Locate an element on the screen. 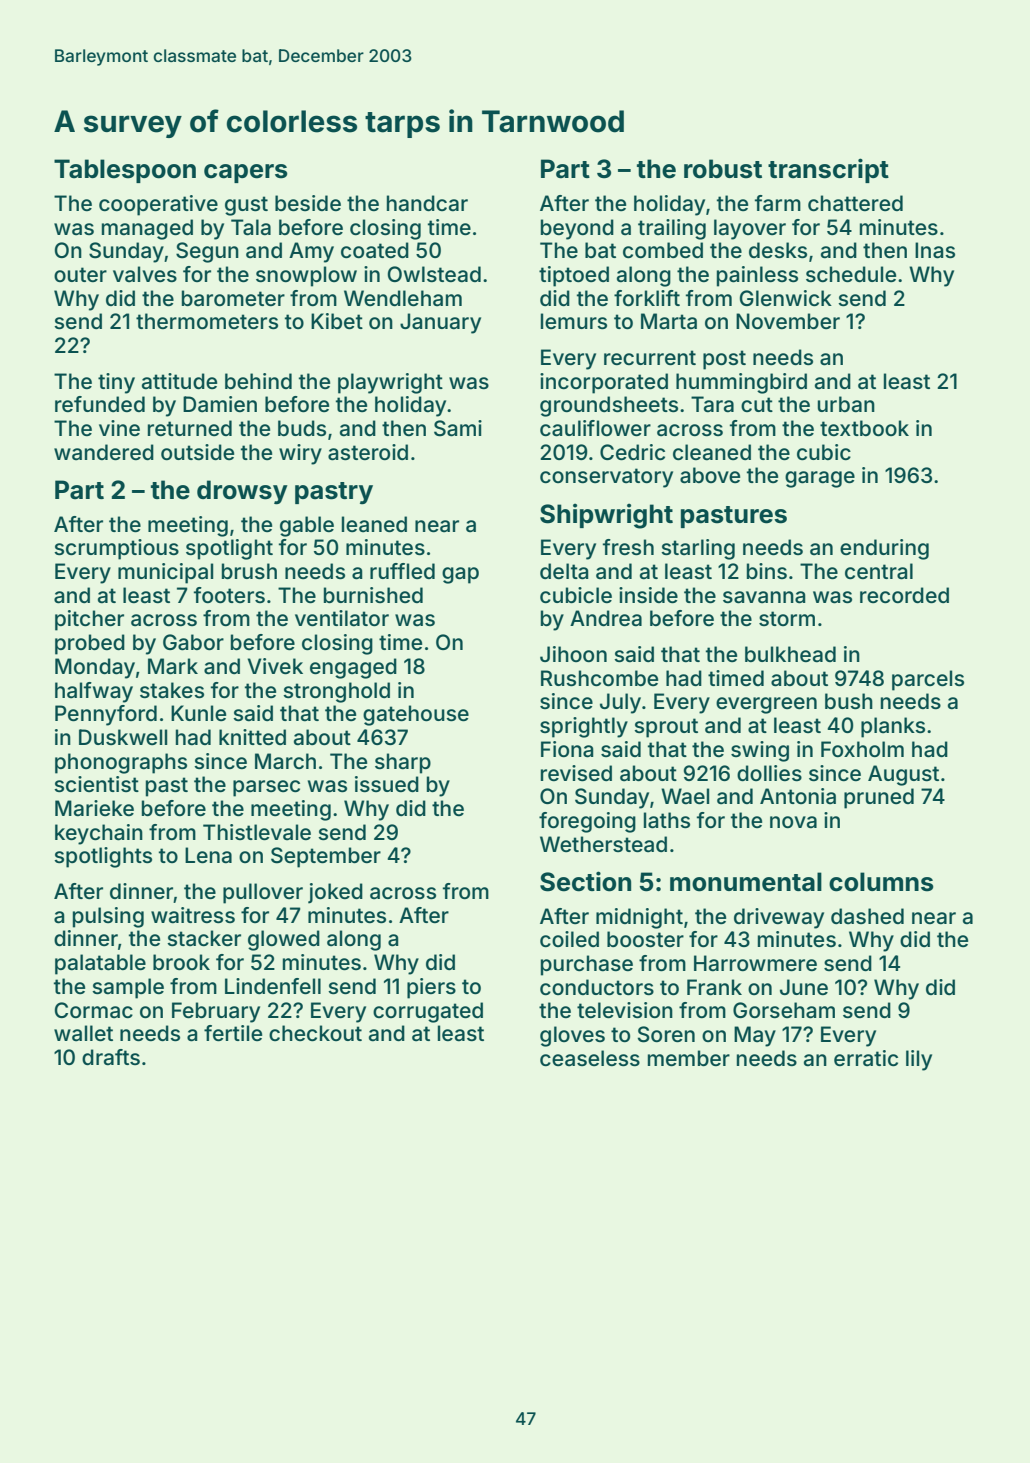 The height and width of the screenshot is (1463, 1030). drafts is located at coordinates (111, 1057).
